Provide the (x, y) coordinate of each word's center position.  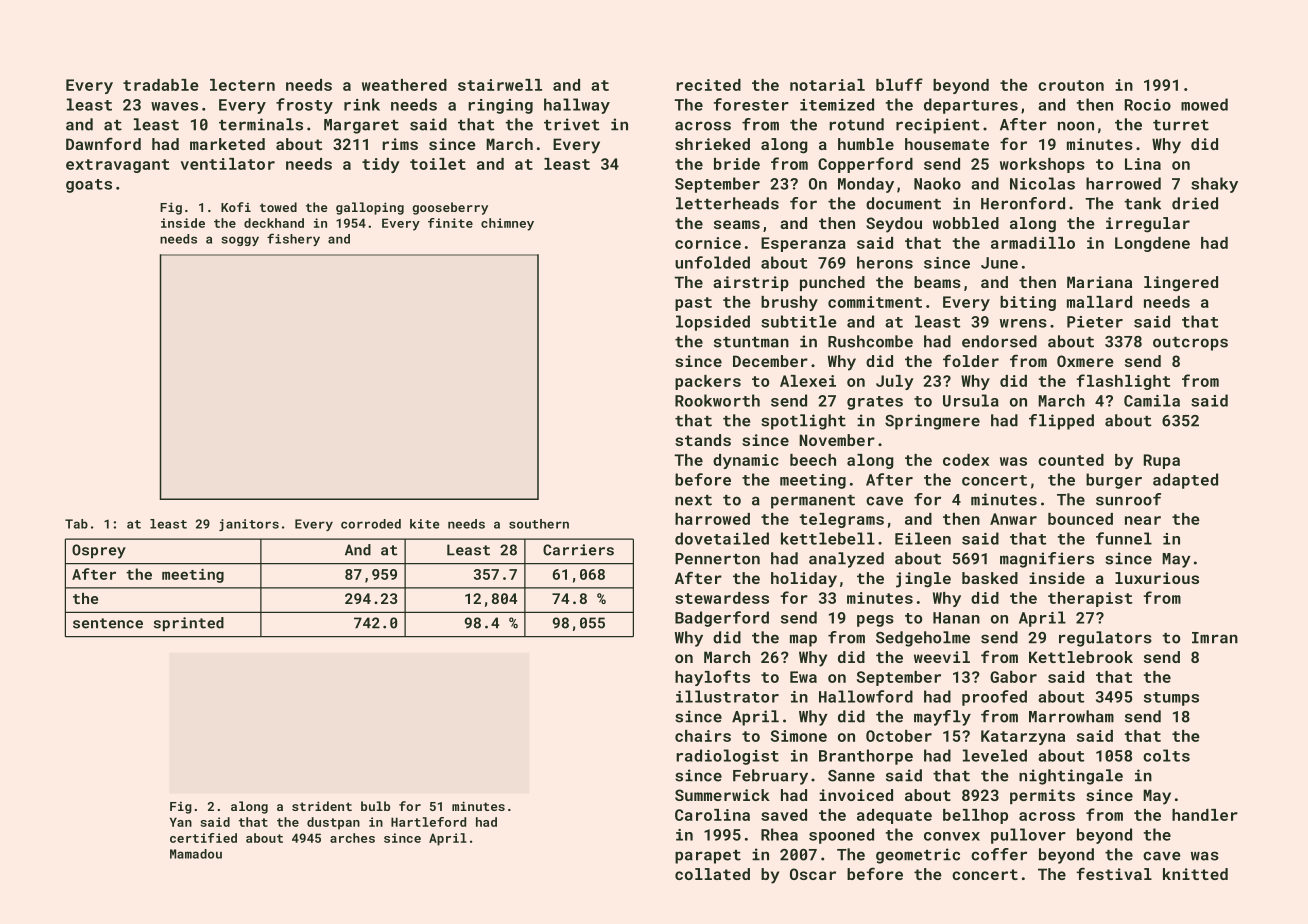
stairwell (500, 85)
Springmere (932, 422)
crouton (1071, 85)
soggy (240, 241)
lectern (242, 85)
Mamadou (196, 854)
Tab (76, 524)
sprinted (189, 624)
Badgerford (722, 619)
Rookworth (717, 400)
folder (971, 360)
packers (708, 382)
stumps (1171, 699)
